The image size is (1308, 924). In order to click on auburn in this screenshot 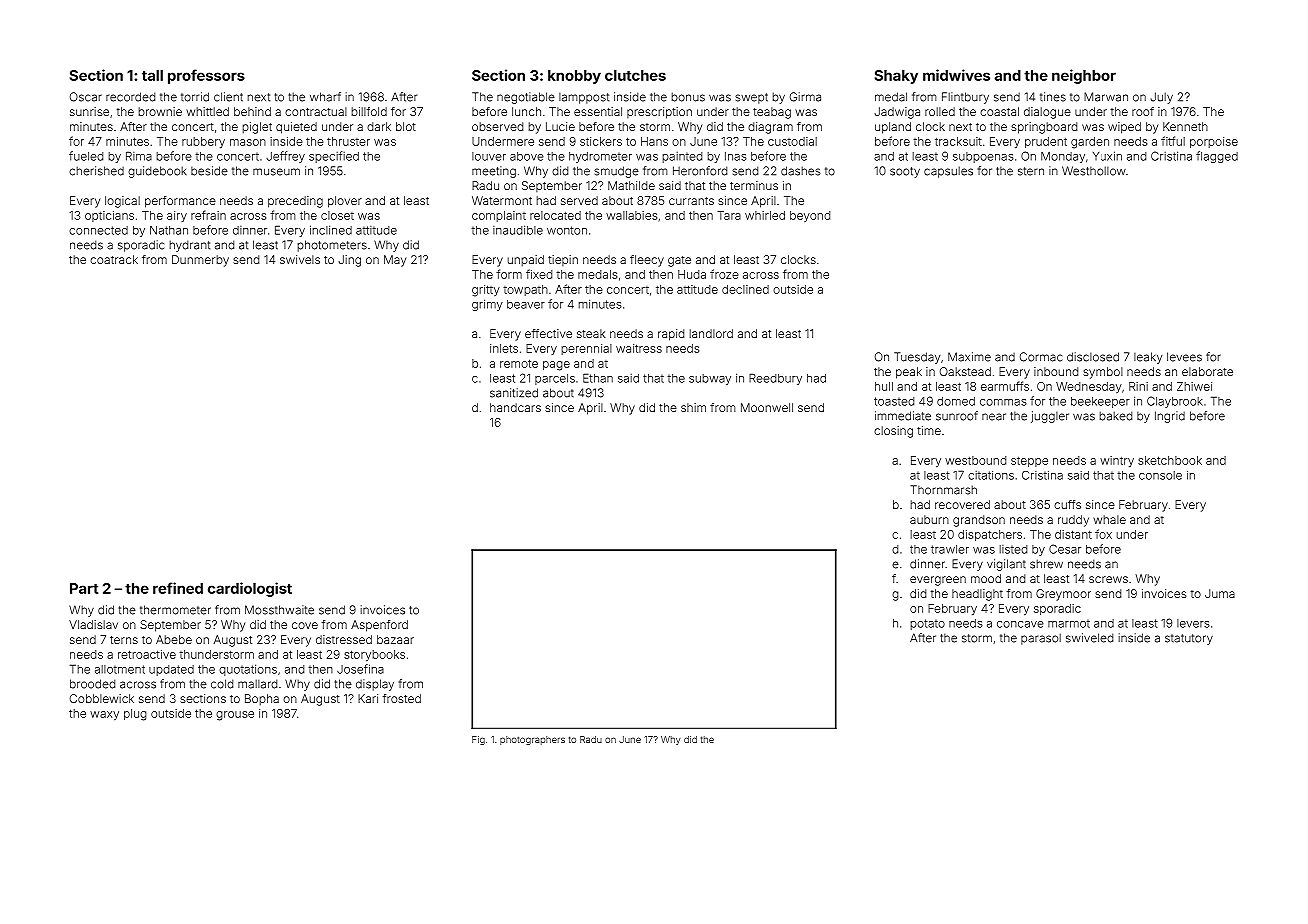, I will do `click(929, 519)`.
